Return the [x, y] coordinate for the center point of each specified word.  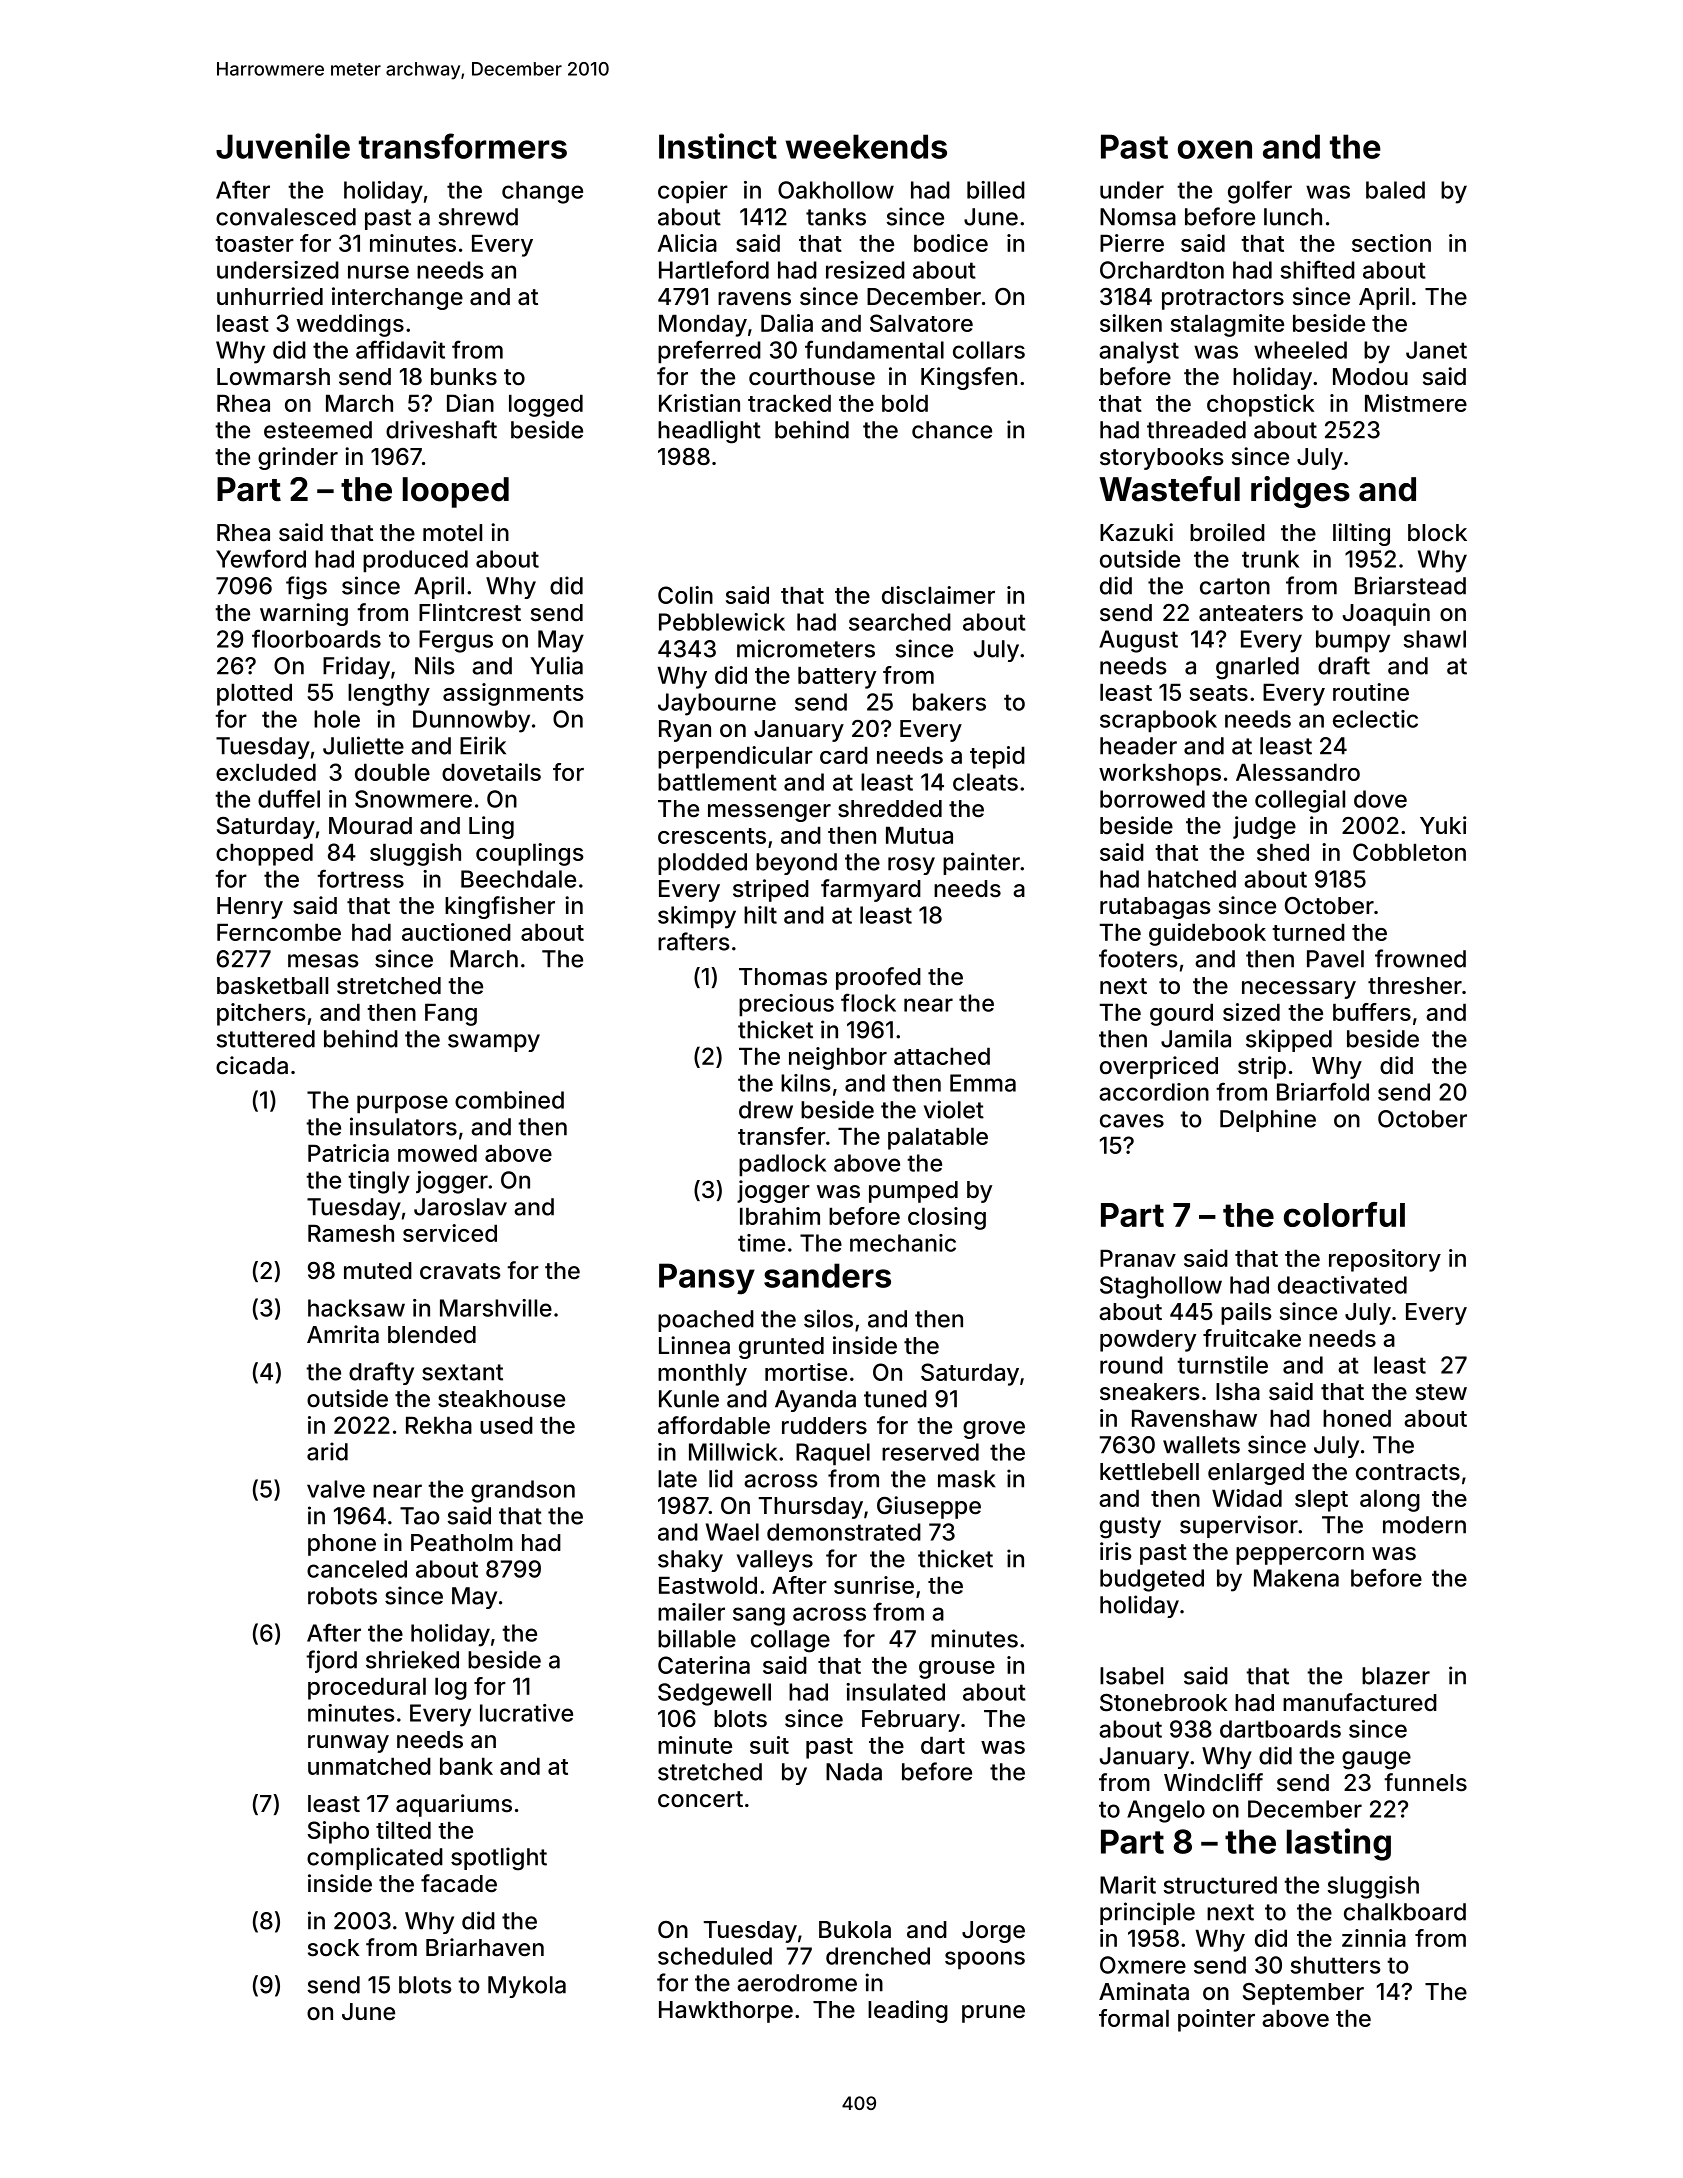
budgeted [1152, 1580]
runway [348, 1744]
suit [769, 1745]
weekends [866, 146]
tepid [997, 757]
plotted [254, 694]
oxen [1215, 149]
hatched [1192, 879]
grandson [523, 1491]
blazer [1396, 1676]
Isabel [1131, 1676]
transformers [463, 146]
